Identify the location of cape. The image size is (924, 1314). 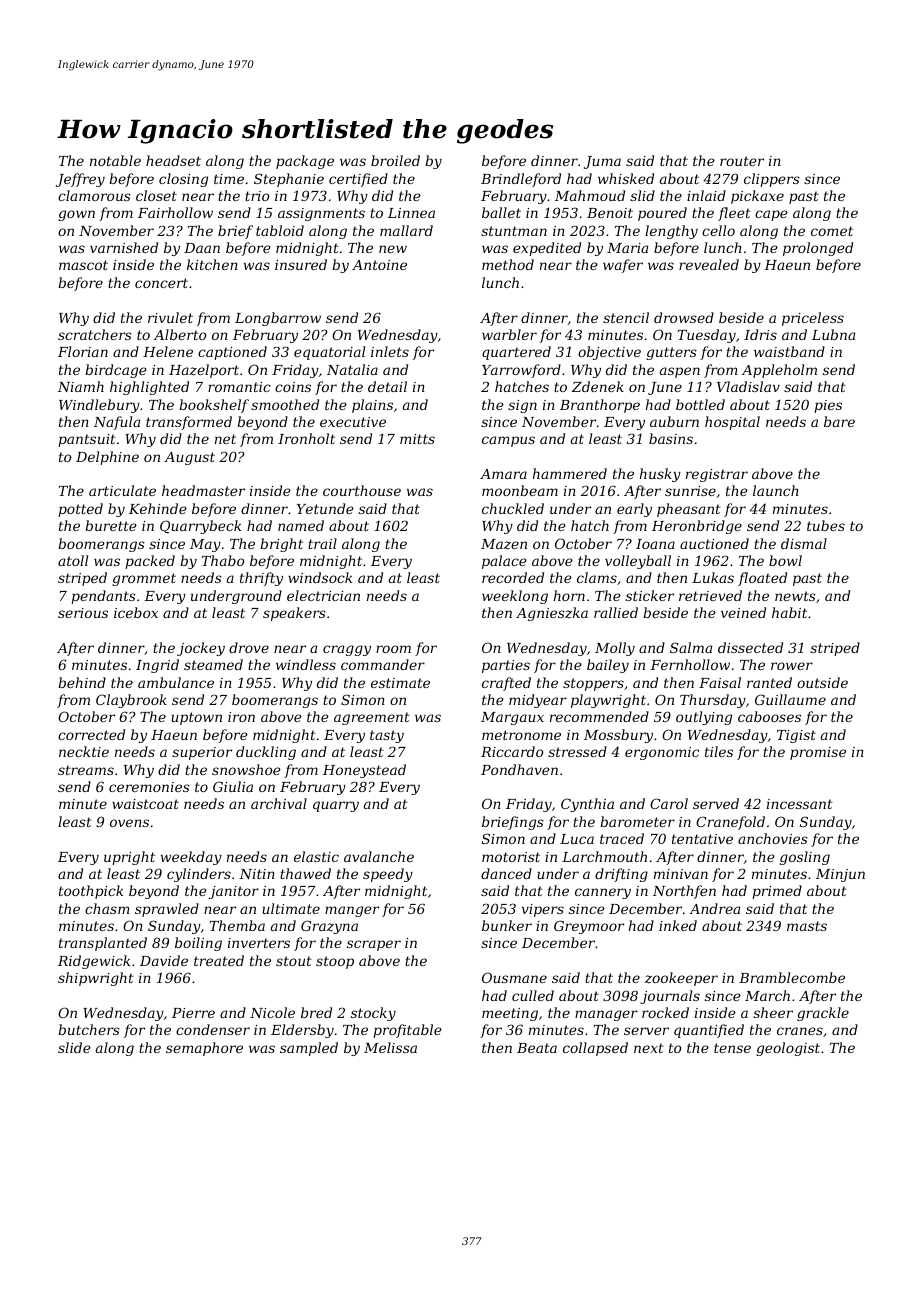
(771, 215).
